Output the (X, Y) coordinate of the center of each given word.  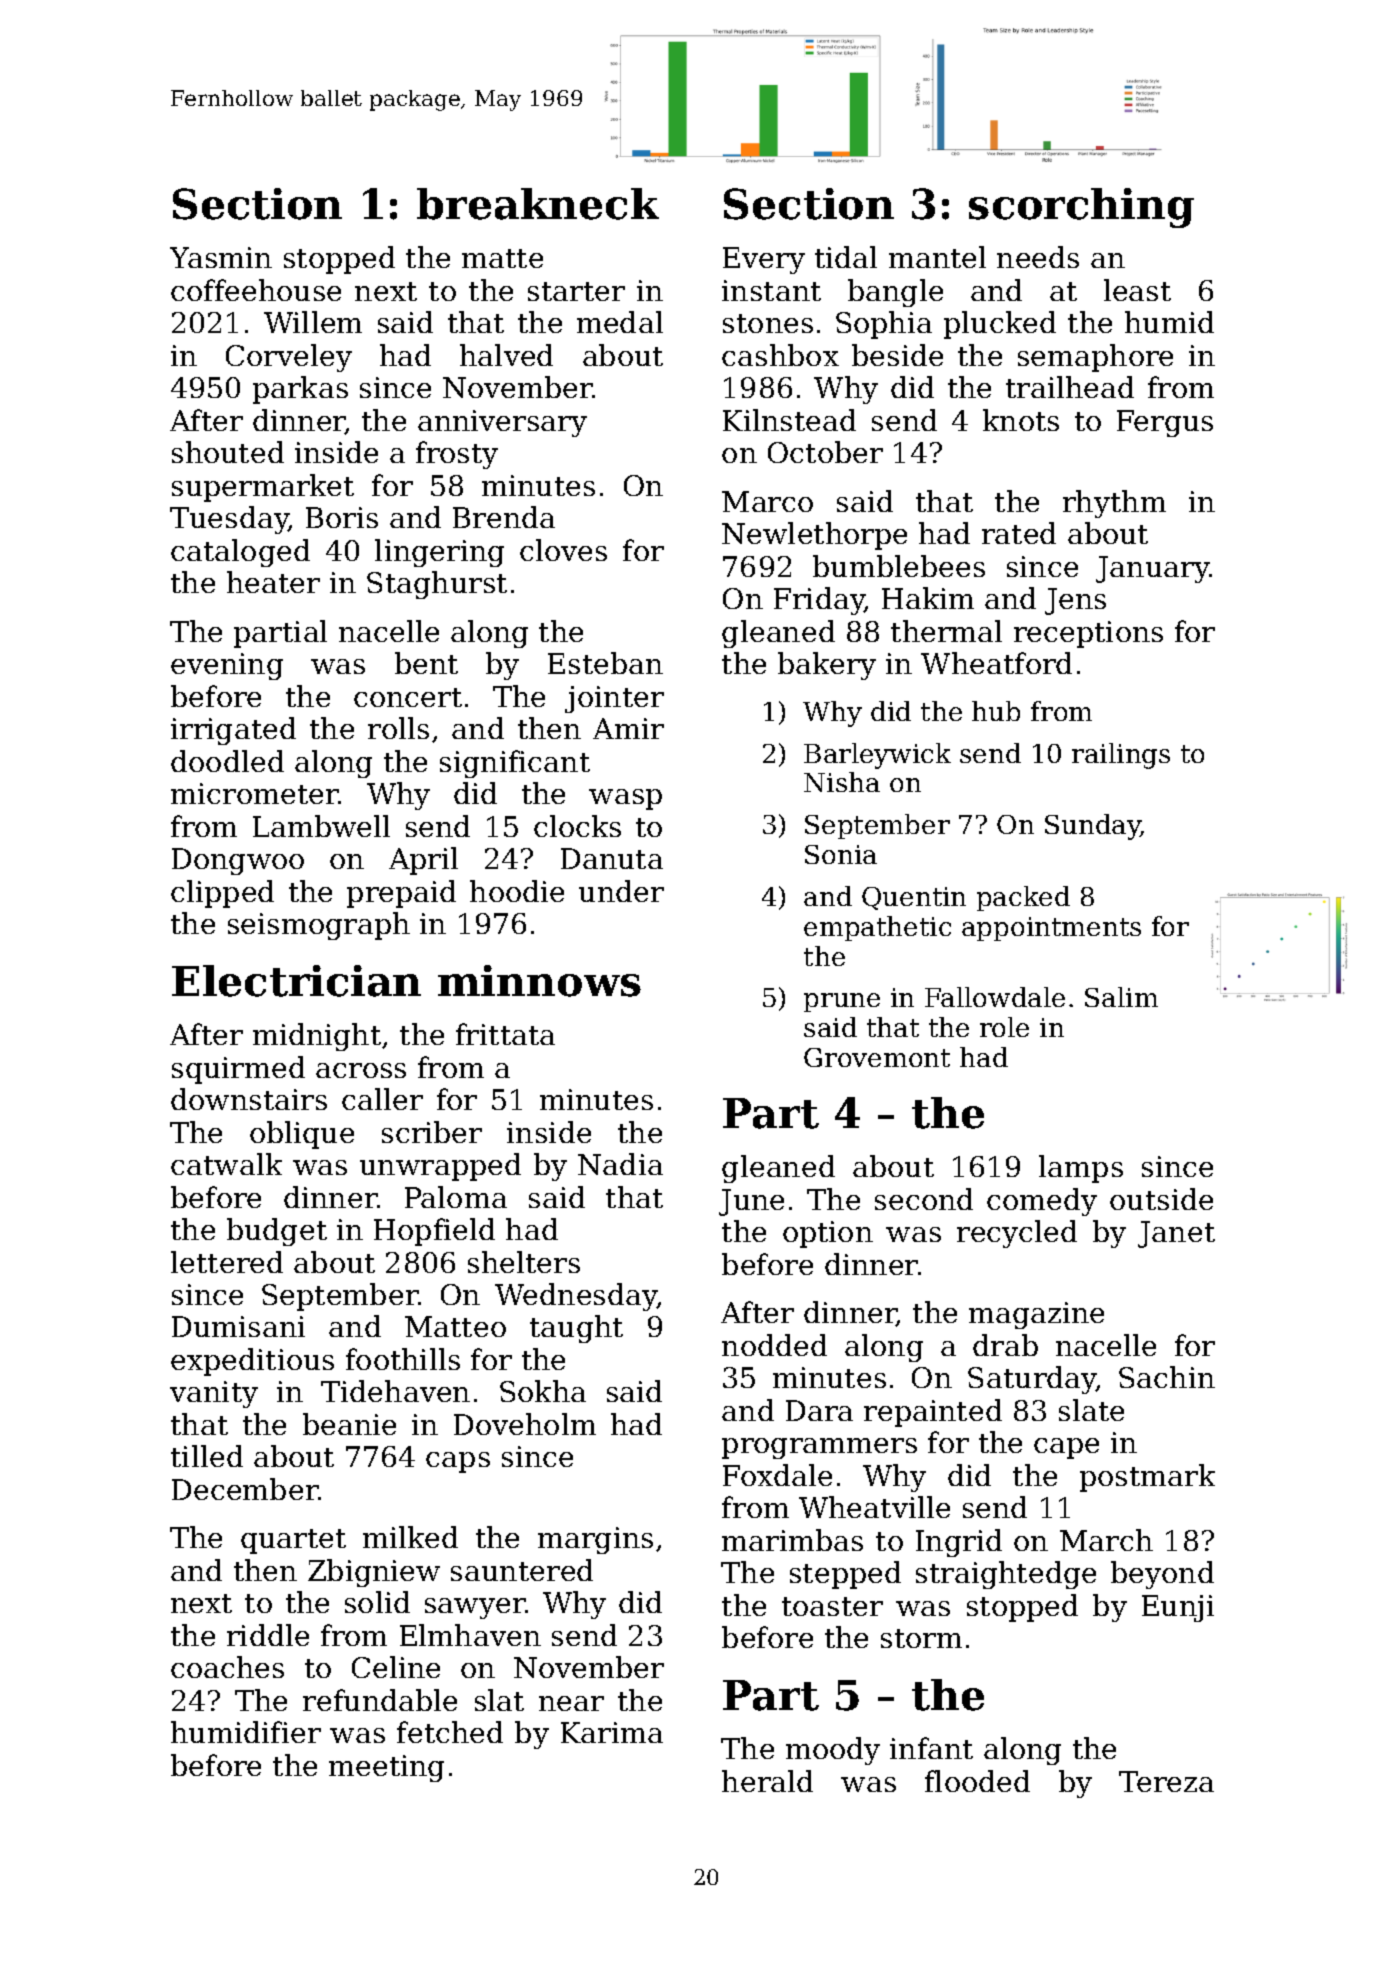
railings (1121, 756)
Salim (1121, 997)
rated (1019, 533)
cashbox (780, 355)
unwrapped (440, 1167)
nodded (774, 1345)
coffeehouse (256, 290)
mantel (937, 257)
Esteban (605, 663)
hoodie (517, 891)
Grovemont (877, 1057)
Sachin (1167, 1377)
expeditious (252, 1362)
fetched (450, 1732)
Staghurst (437, 585)
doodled (227, 761)
